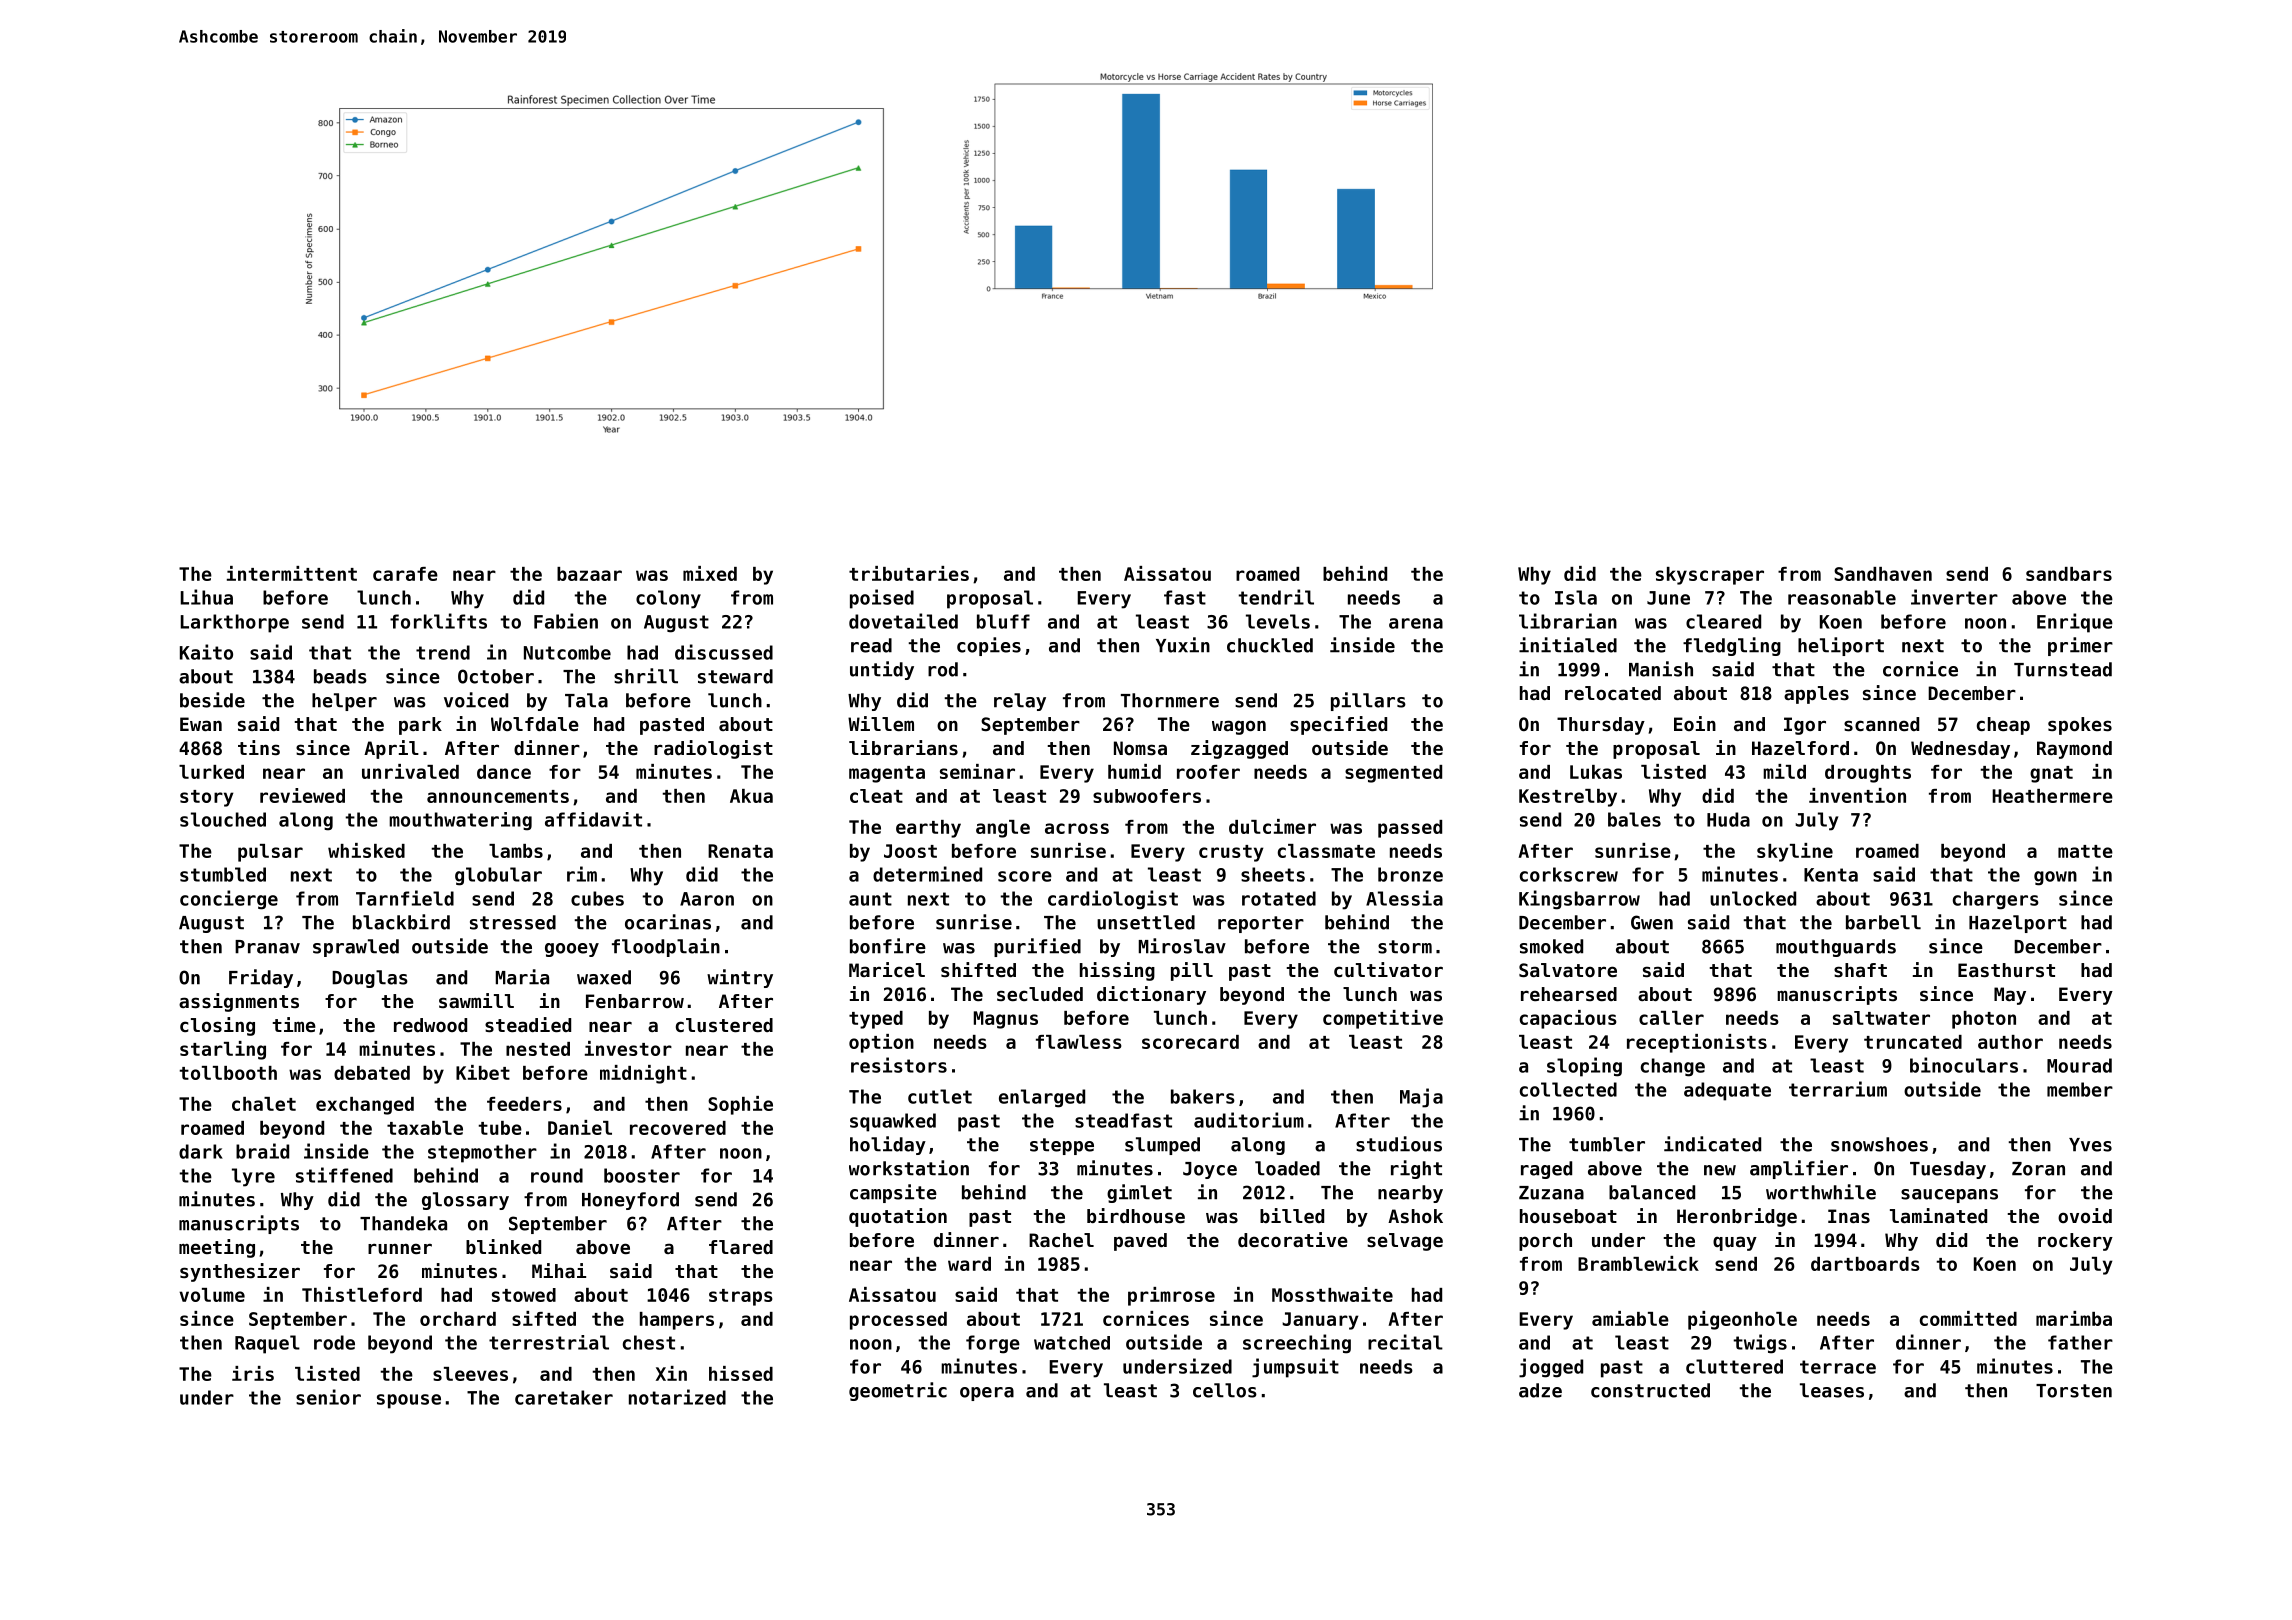 This document has width=2292, height=1620. What do you see at coordinates (1276, 597) in the document?
I see `tendril` at bounding box center [1276, 597].
